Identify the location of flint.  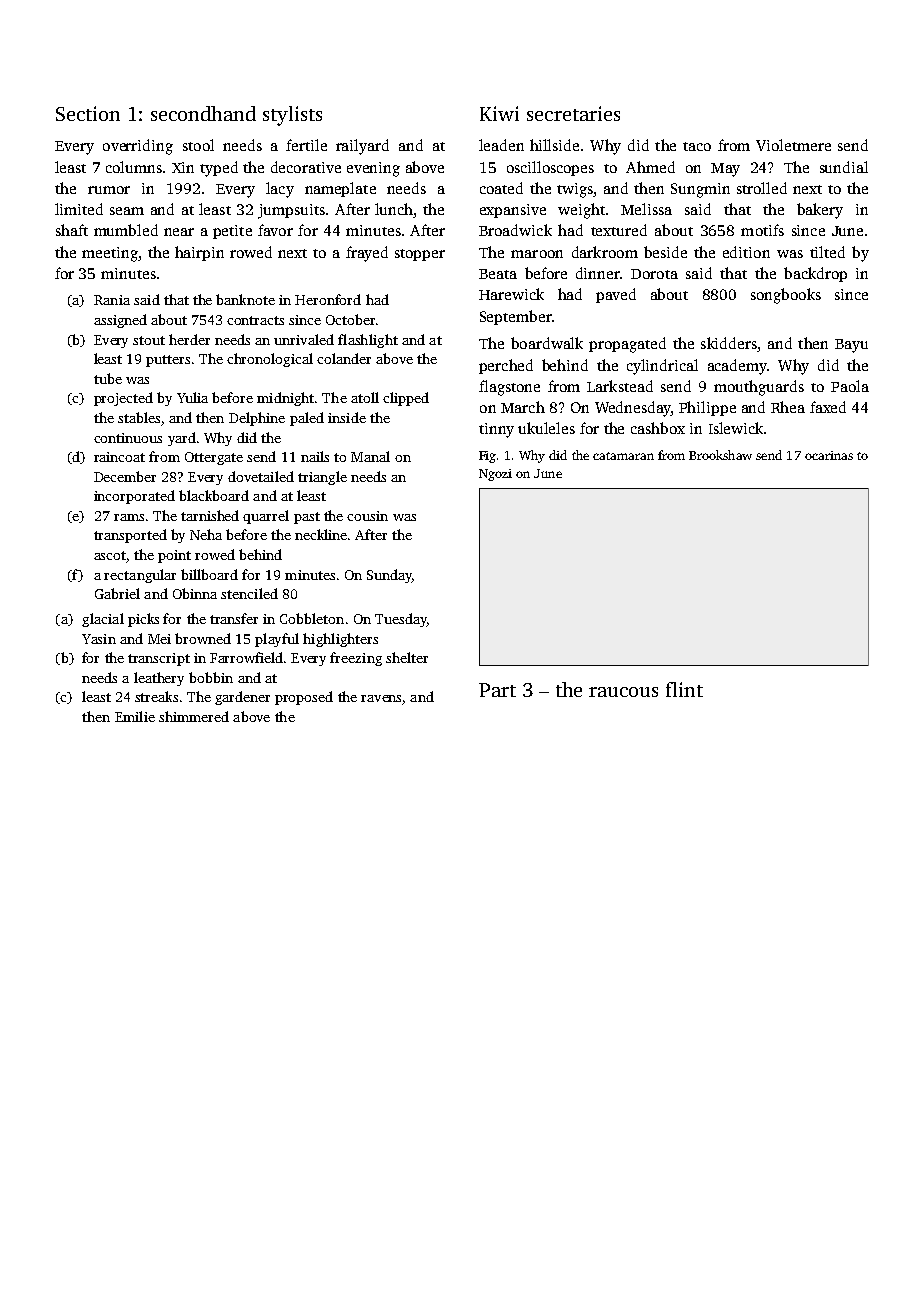
(684, 689).
